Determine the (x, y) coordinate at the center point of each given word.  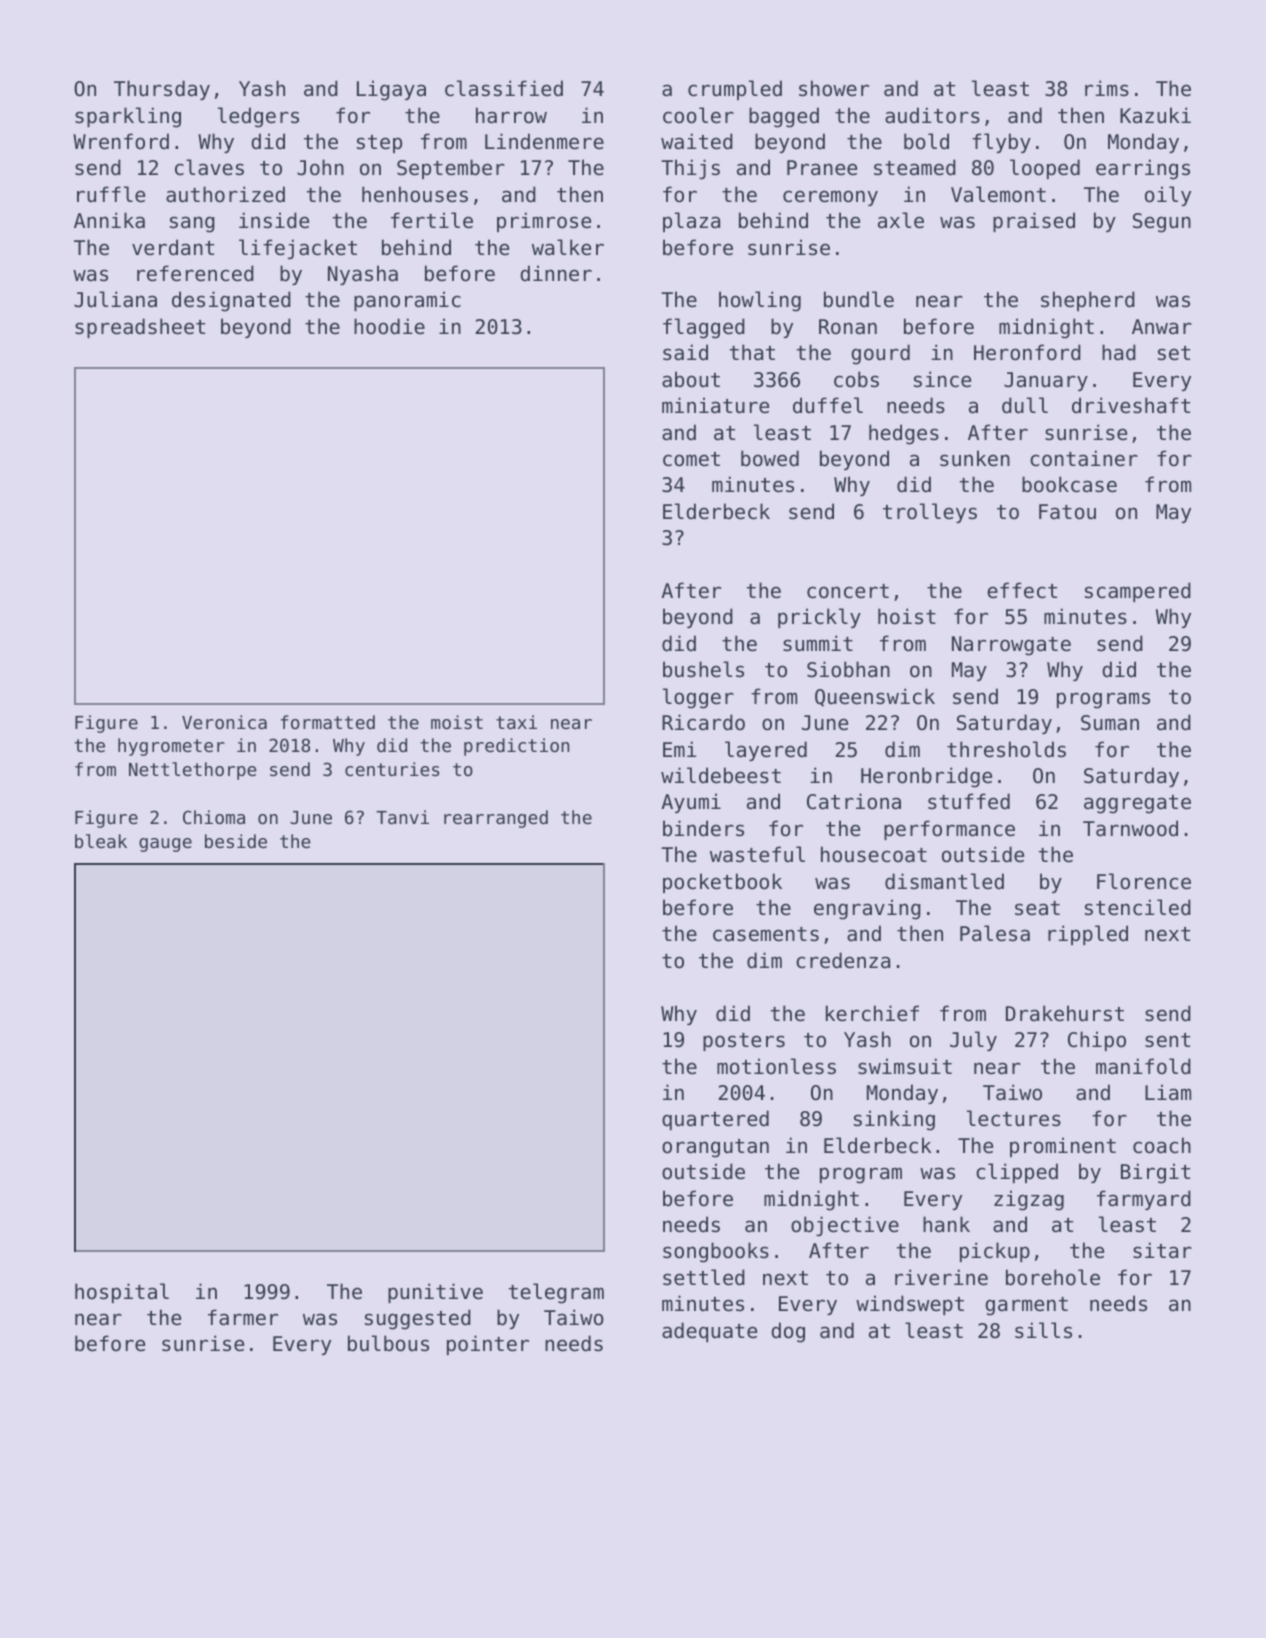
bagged (784, 117)
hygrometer (171, 747)
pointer (488, 1345)
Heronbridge (926, 777)
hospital (122, 1293)
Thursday (162, 90)
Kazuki (1155, 115)
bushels (703, 669)
